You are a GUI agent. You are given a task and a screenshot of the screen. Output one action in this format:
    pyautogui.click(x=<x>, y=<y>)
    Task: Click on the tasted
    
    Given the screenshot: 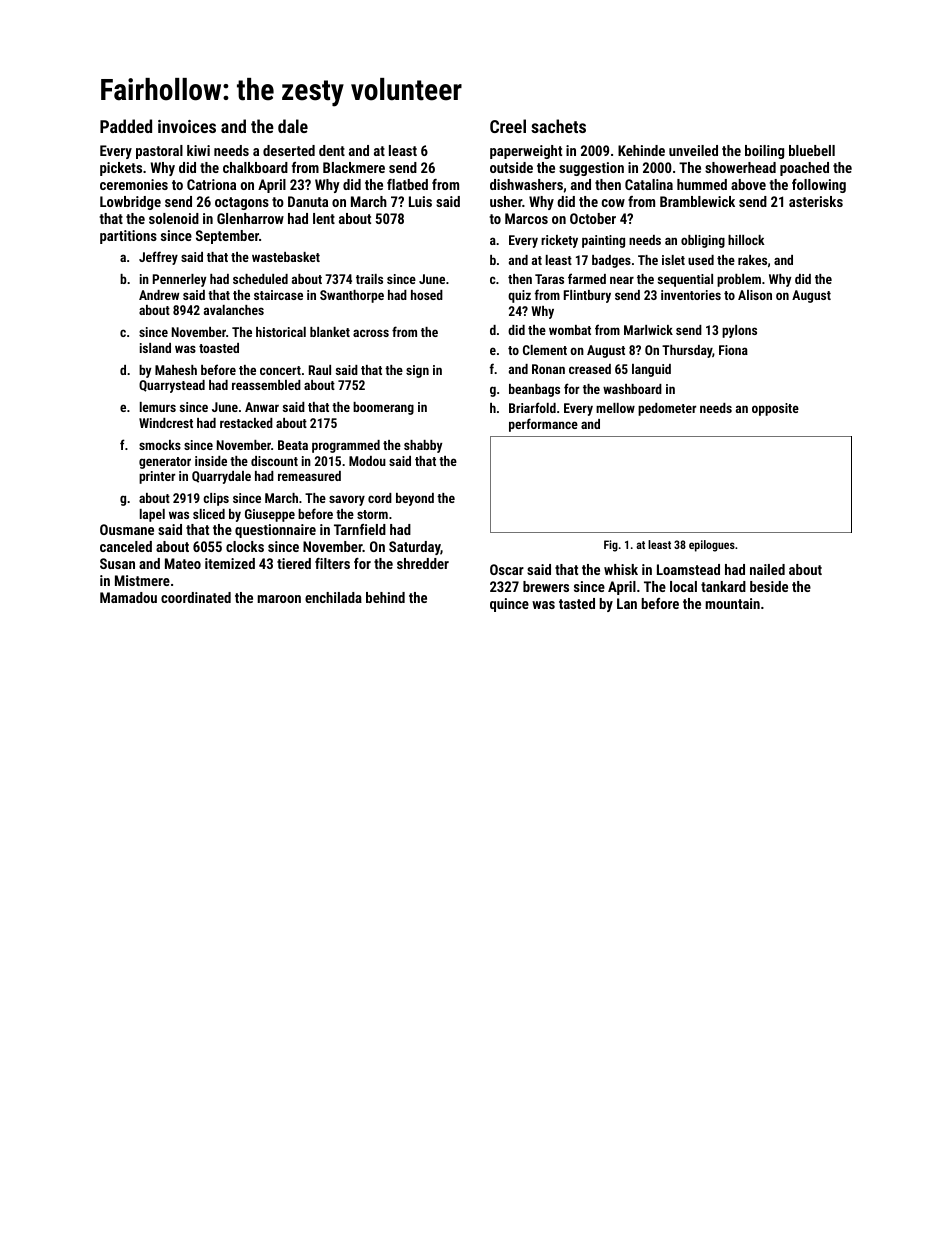 What is the action you would take?
    pyautogui.click(x=577, y=603)
